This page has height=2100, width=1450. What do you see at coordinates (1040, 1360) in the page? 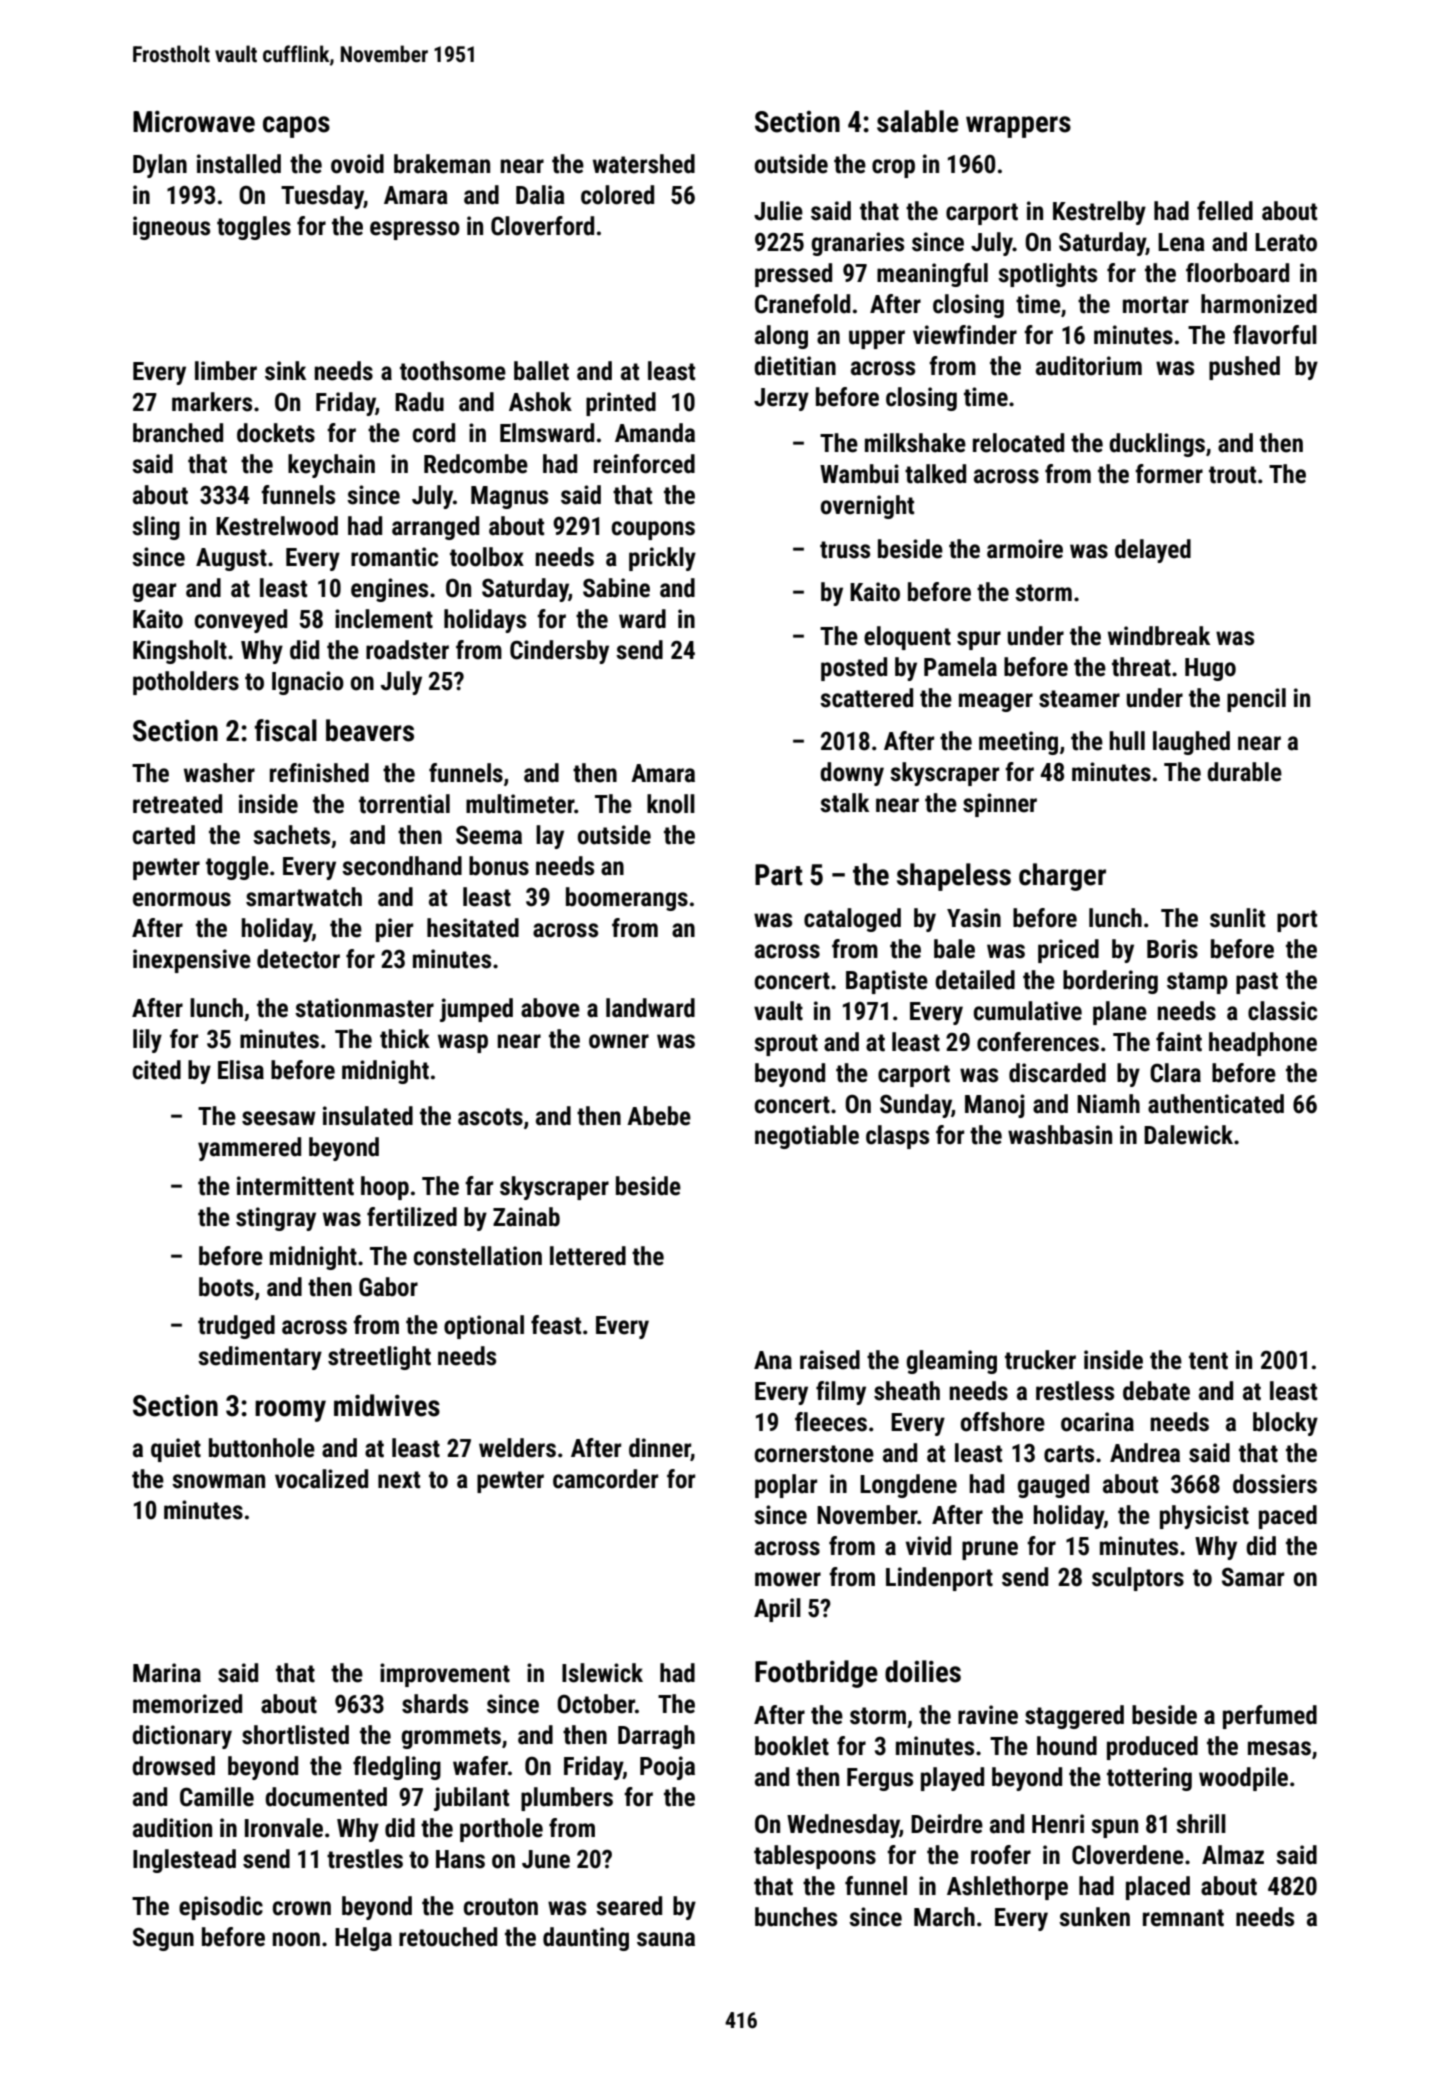
I see `trucker` at bounding box center [1040, 1360].
